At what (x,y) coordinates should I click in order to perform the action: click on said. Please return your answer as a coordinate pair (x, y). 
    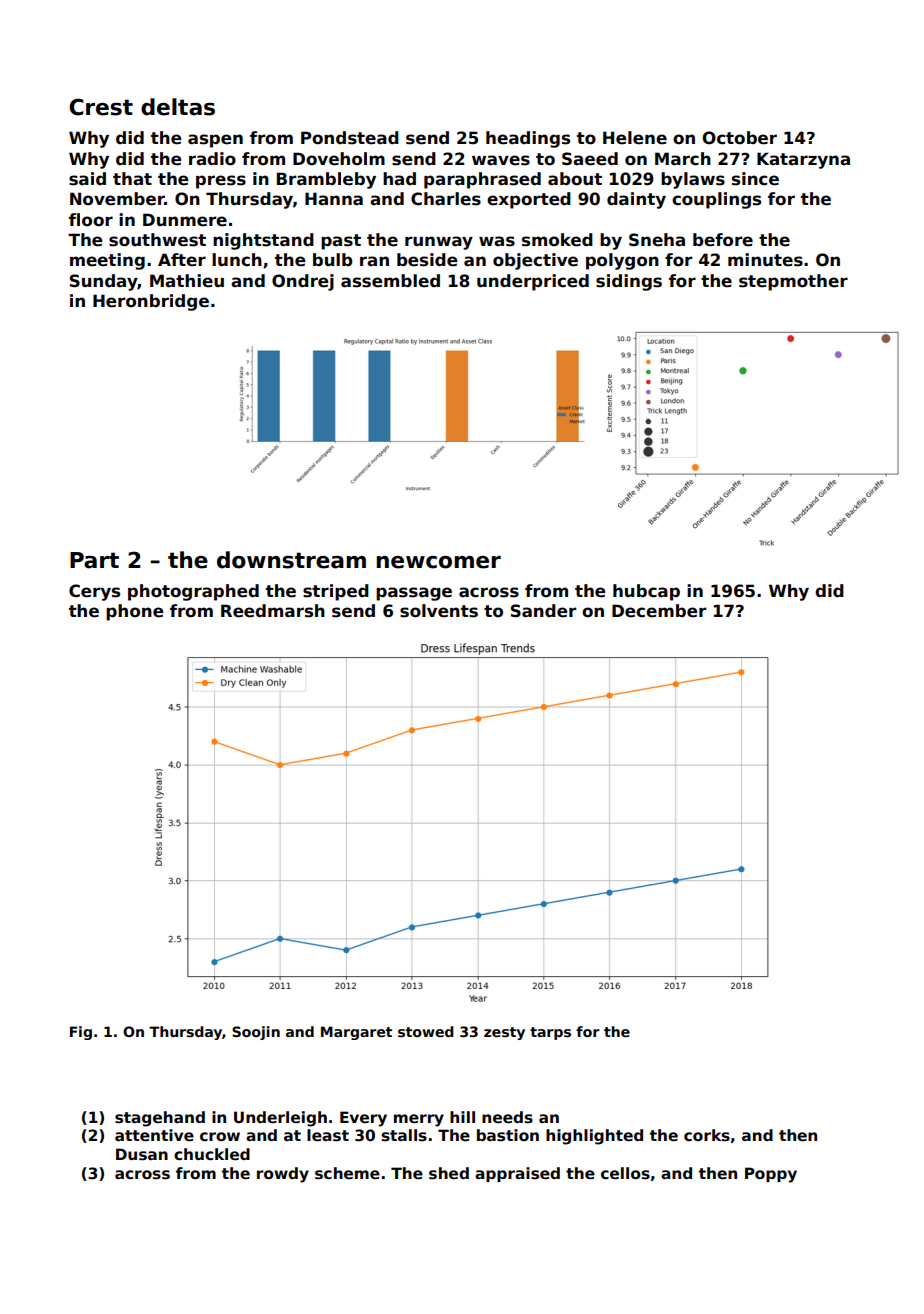
    Looking at the image, I should click on (87, 179).
